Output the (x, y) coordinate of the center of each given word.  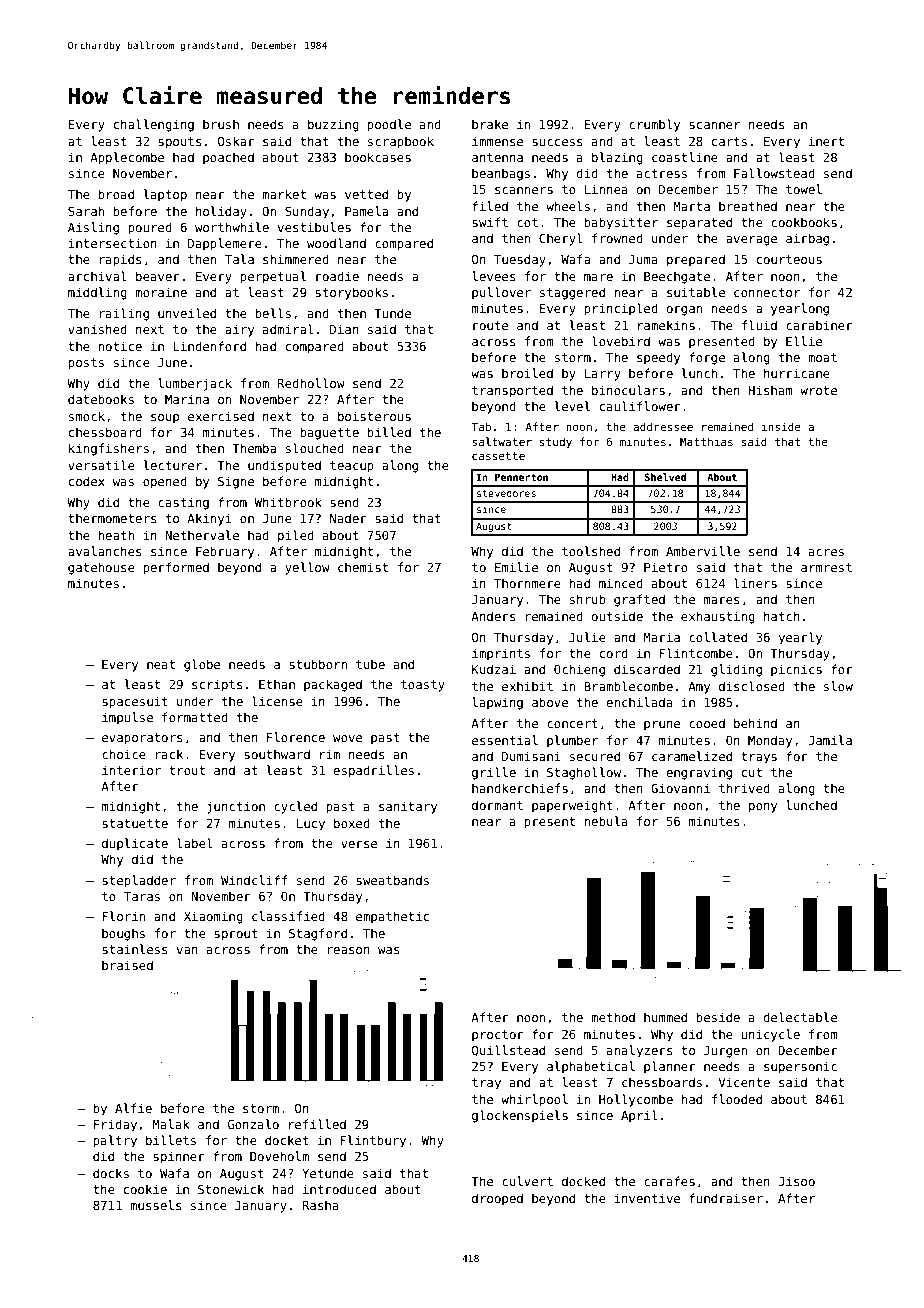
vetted (366, 194)
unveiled (187, 313)
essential (505, 740)
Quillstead (508, 1051)
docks (111, 1173)
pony (763, 808)
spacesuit (135, 702)
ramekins (666, 325)
